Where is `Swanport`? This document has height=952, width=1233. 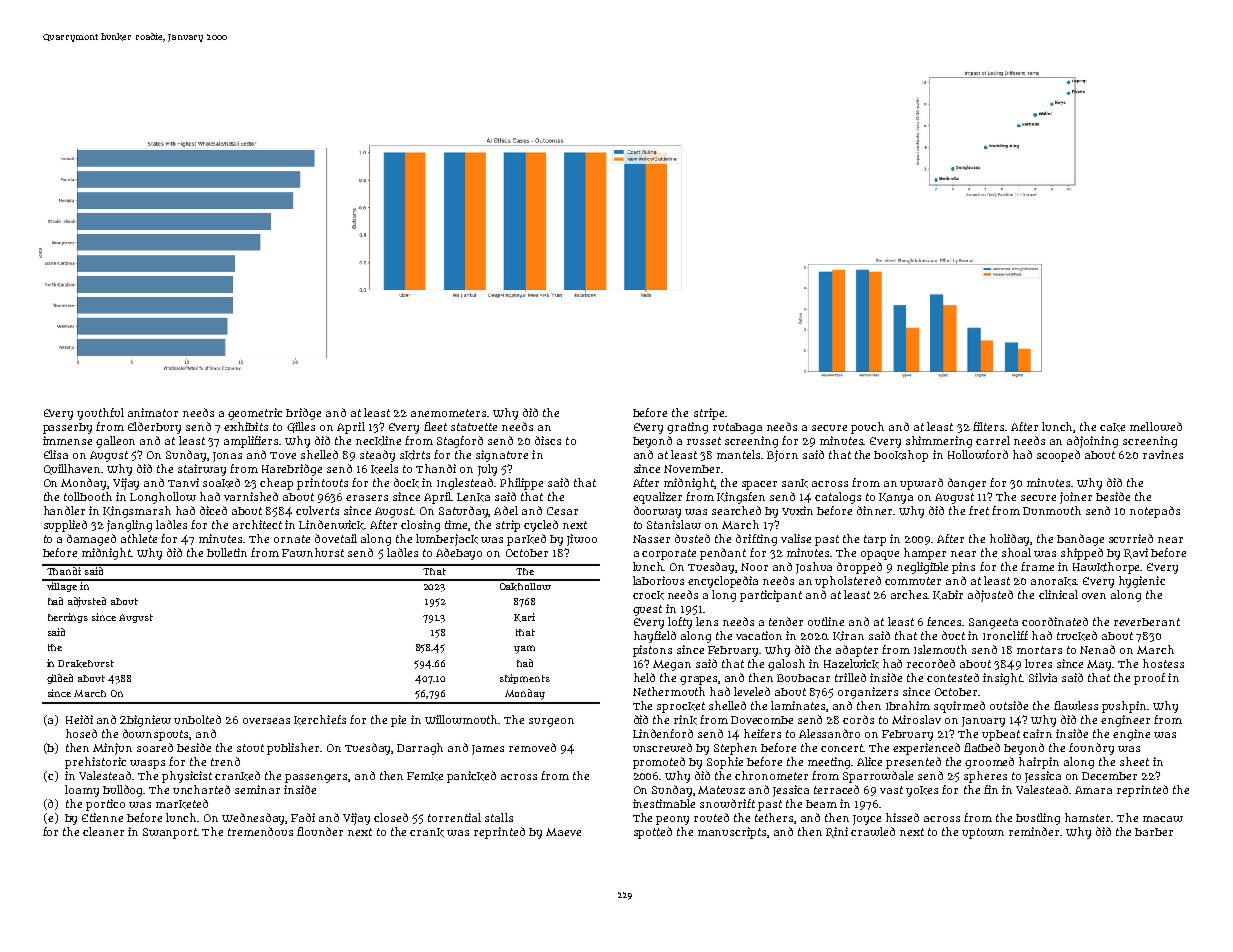
Swanport is located at coordinates (170, 833).
